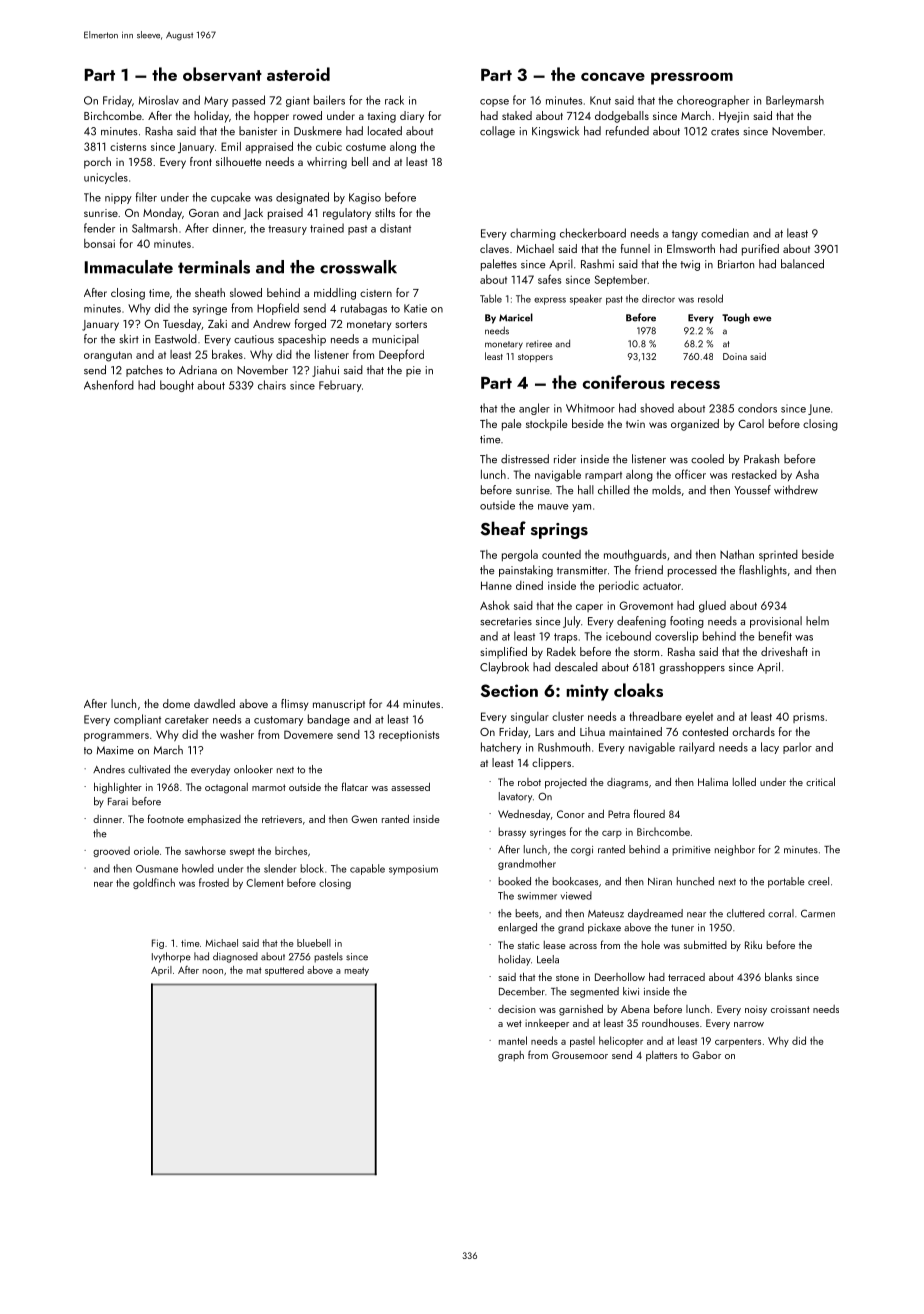  I want to click on Riku, so click(753, 945).
